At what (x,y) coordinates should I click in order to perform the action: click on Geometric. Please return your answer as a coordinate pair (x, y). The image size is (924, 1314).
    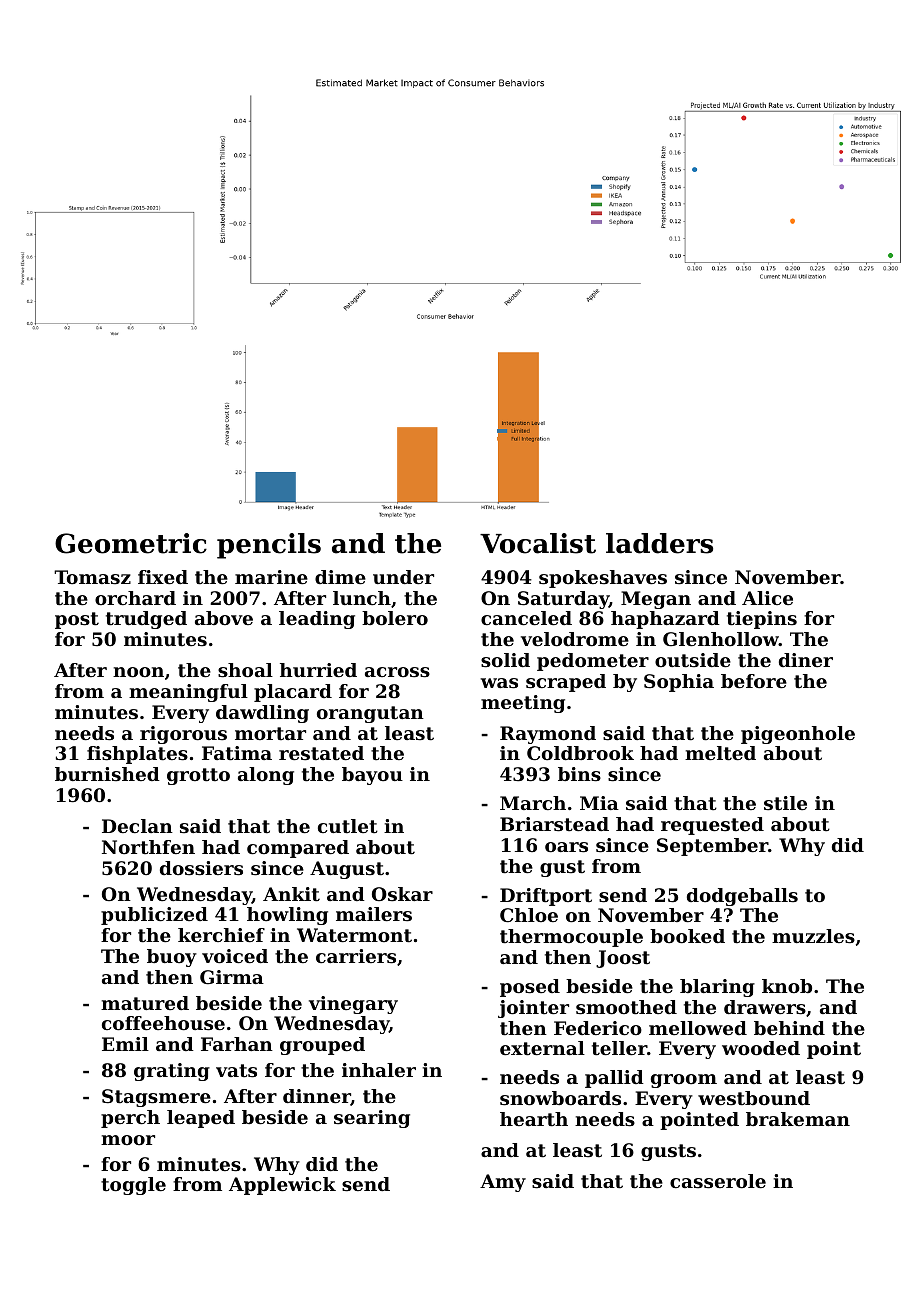
    Looking at the image, I should click on (131, 543).
